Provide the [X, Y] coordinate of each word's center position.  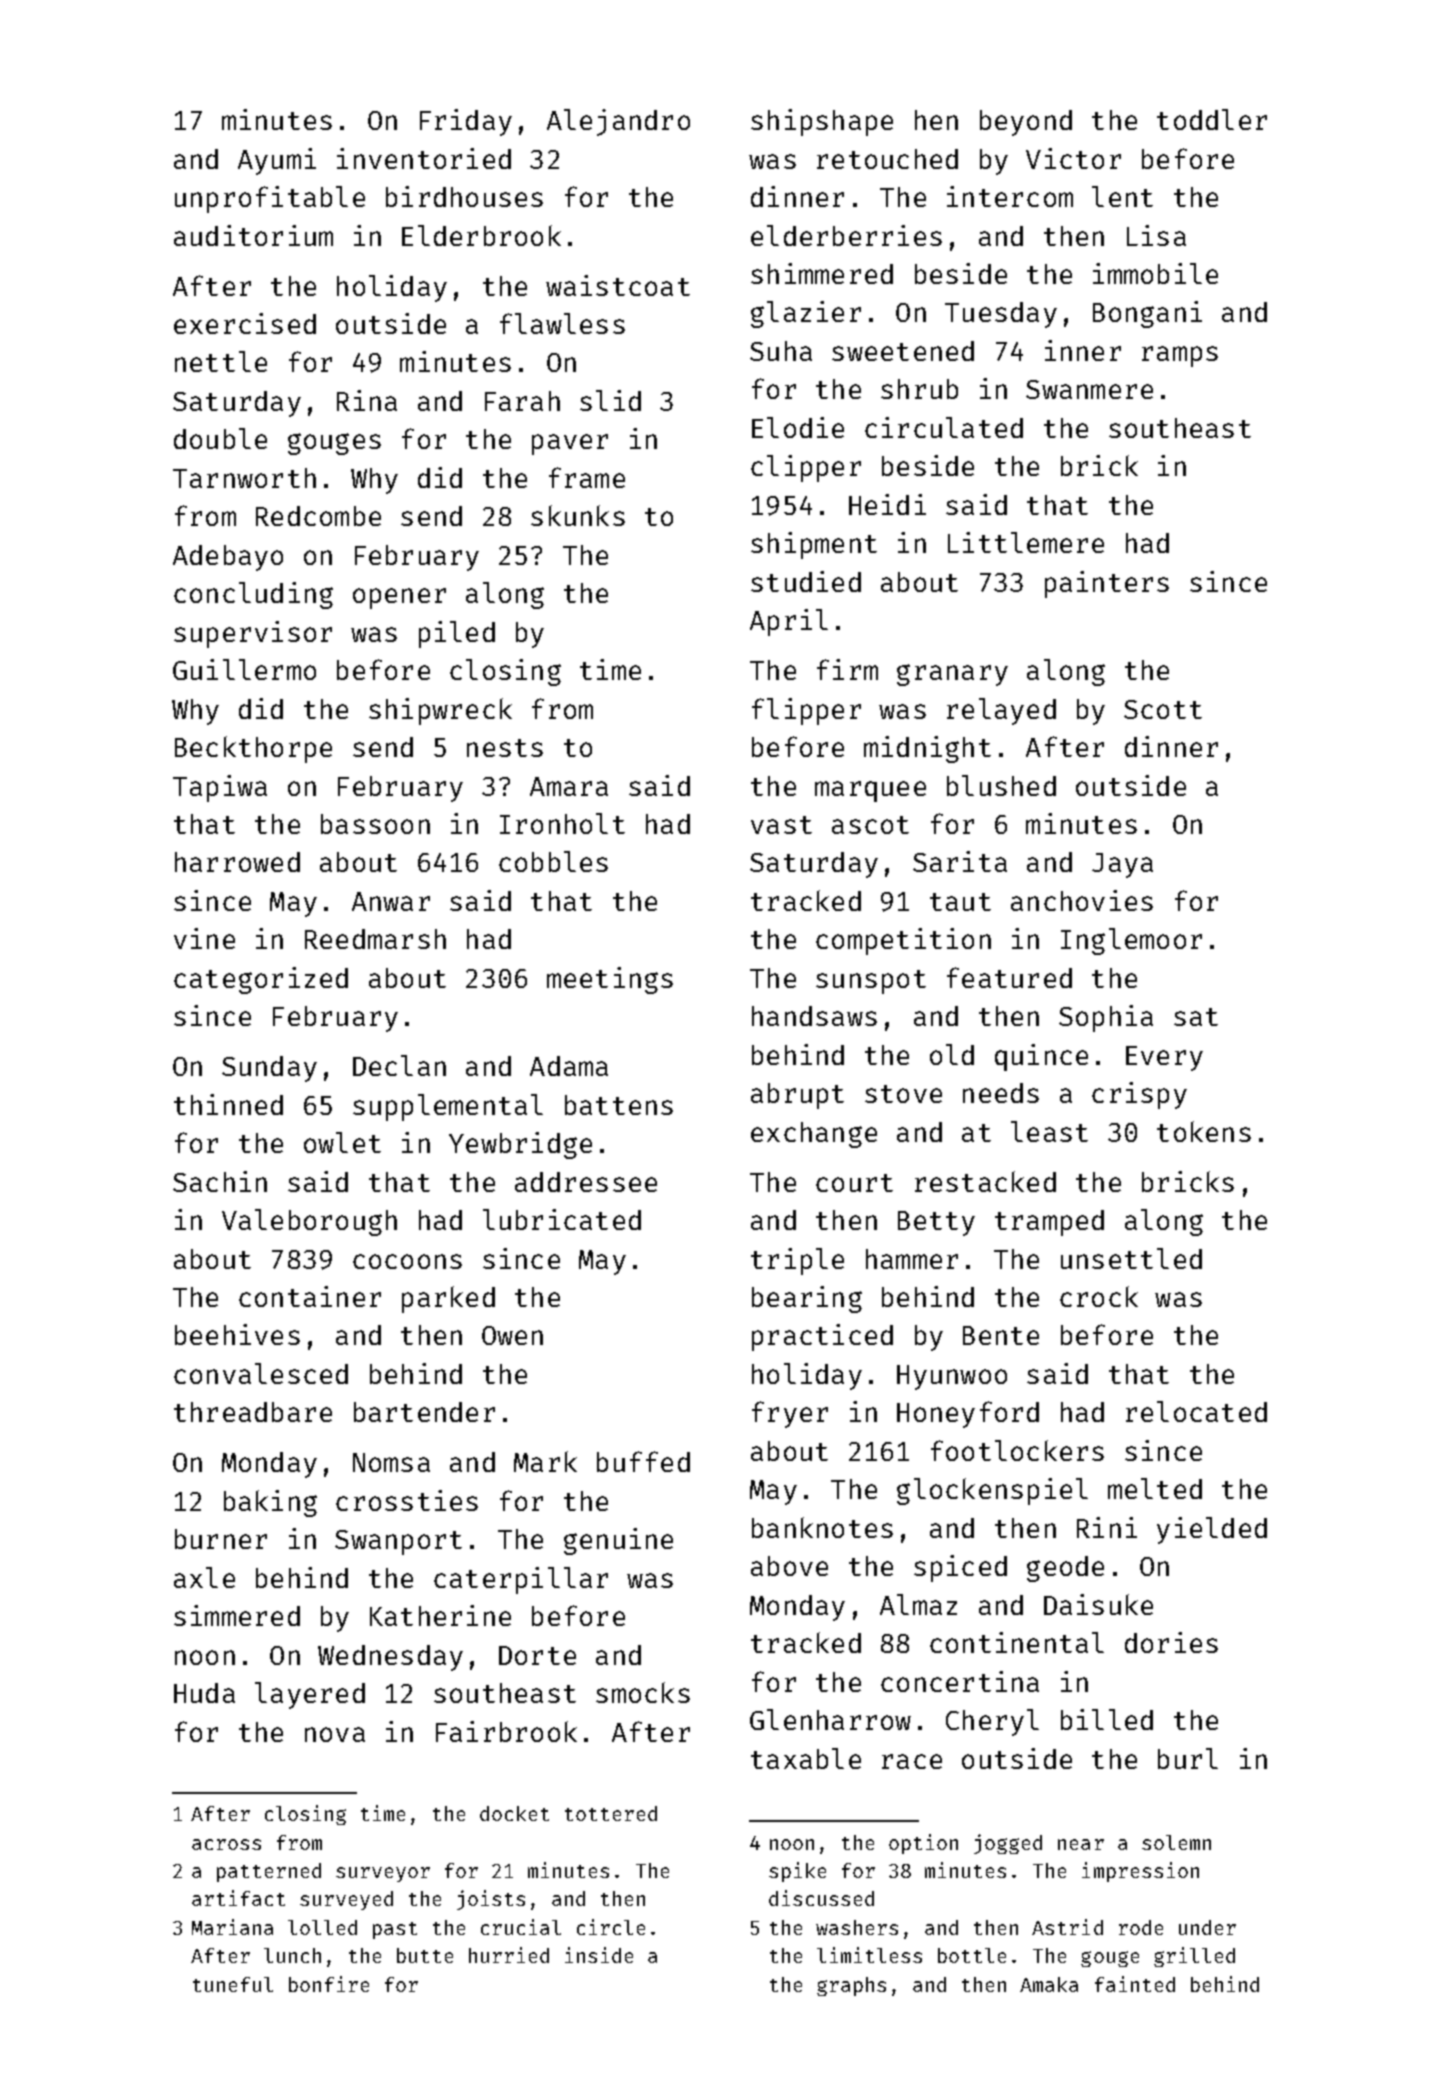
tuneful [233, 1984]
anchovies [1082, 900]
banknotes [822, 1527]
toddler [1212, 119]
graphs [851, 1986]
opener [399, 598]
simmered [237, 1615]
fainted [1135, 1984]
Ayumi [277, 161]
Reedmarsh [375, 939]
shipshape [822, 122]
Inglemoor [1131, 941]
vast [781, 825]
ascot [870, 825]
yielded [1212, 1530]
